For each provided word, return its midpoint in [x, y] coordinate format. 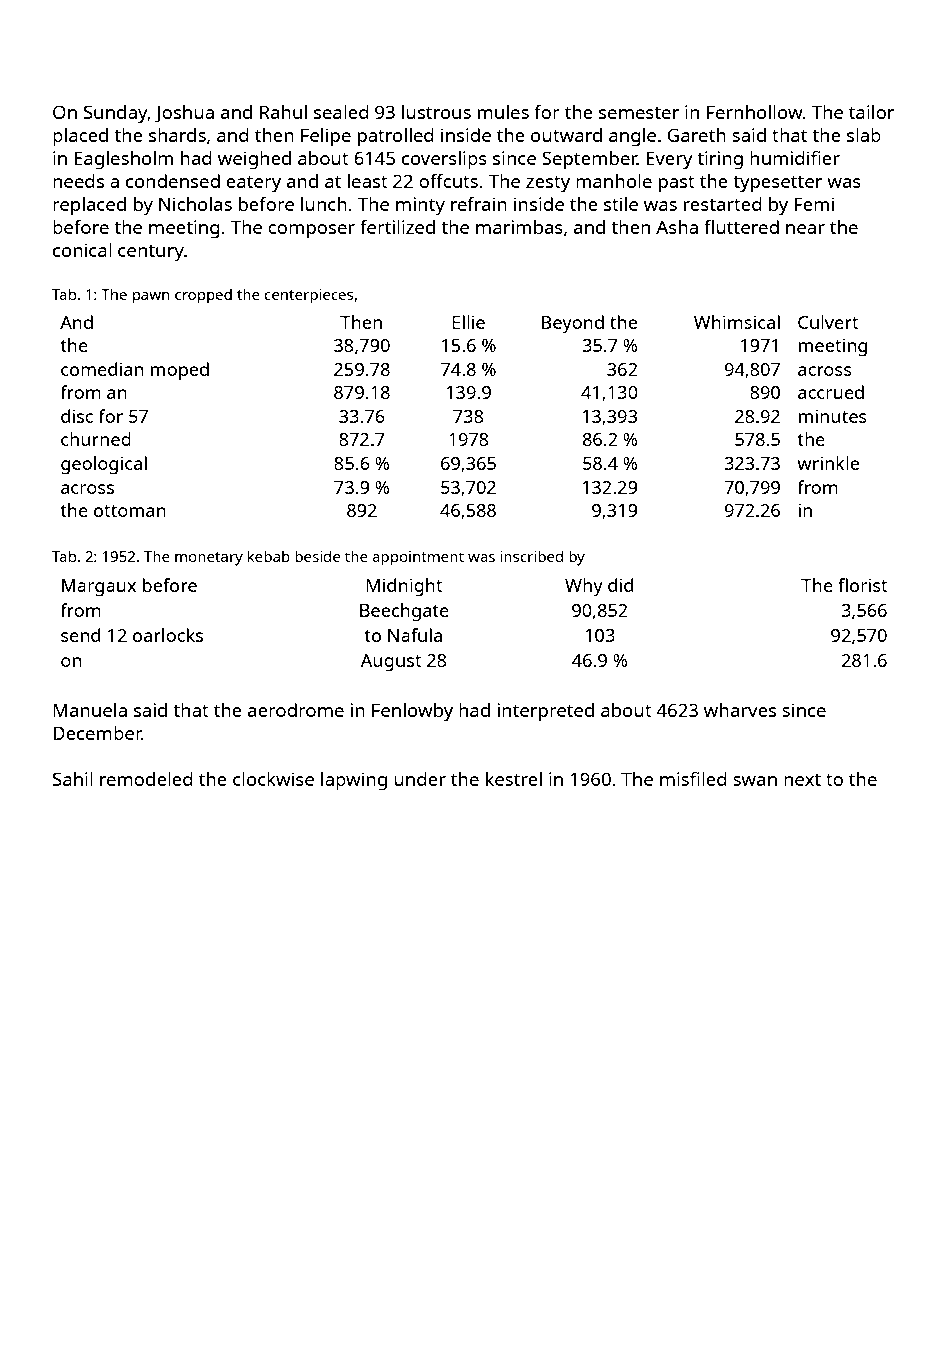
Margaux [99, 588]
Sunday [116, 114]
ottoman [130, 511]
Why [584, 587]
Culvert [828, 322]
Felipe [326, 137]
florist [862, 585]
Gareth [696, 135]
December [97, 733]
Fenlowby [412, 712]
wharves [740, 710]
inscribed [531, 556]
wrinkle [828, 463]
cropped [203, 296]
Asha [677, 227]
